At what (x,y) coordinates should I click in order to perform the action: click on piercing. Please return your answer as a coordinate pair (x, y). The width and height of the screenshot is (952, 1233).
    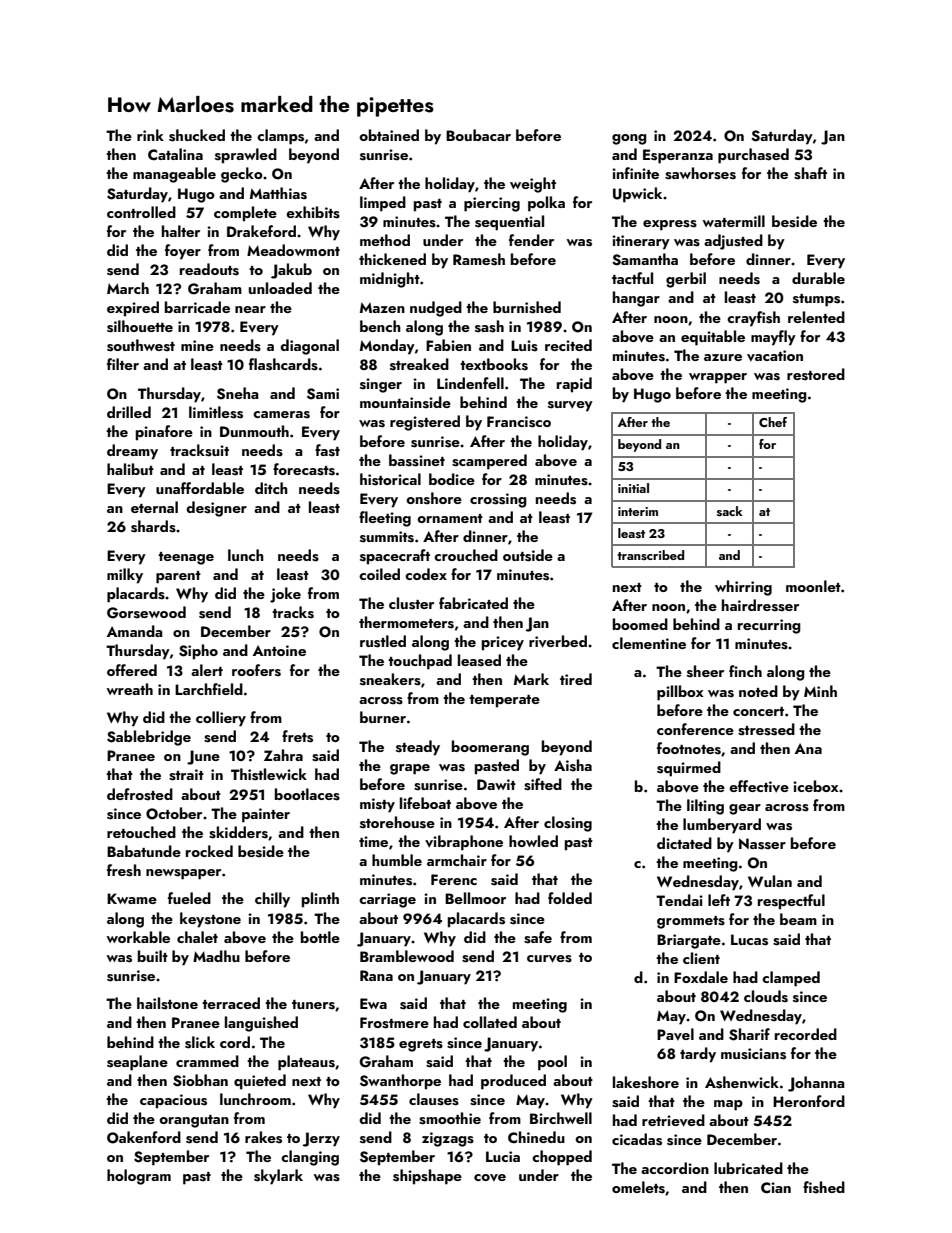
    Looking at the image, I should click on (492, 204).
